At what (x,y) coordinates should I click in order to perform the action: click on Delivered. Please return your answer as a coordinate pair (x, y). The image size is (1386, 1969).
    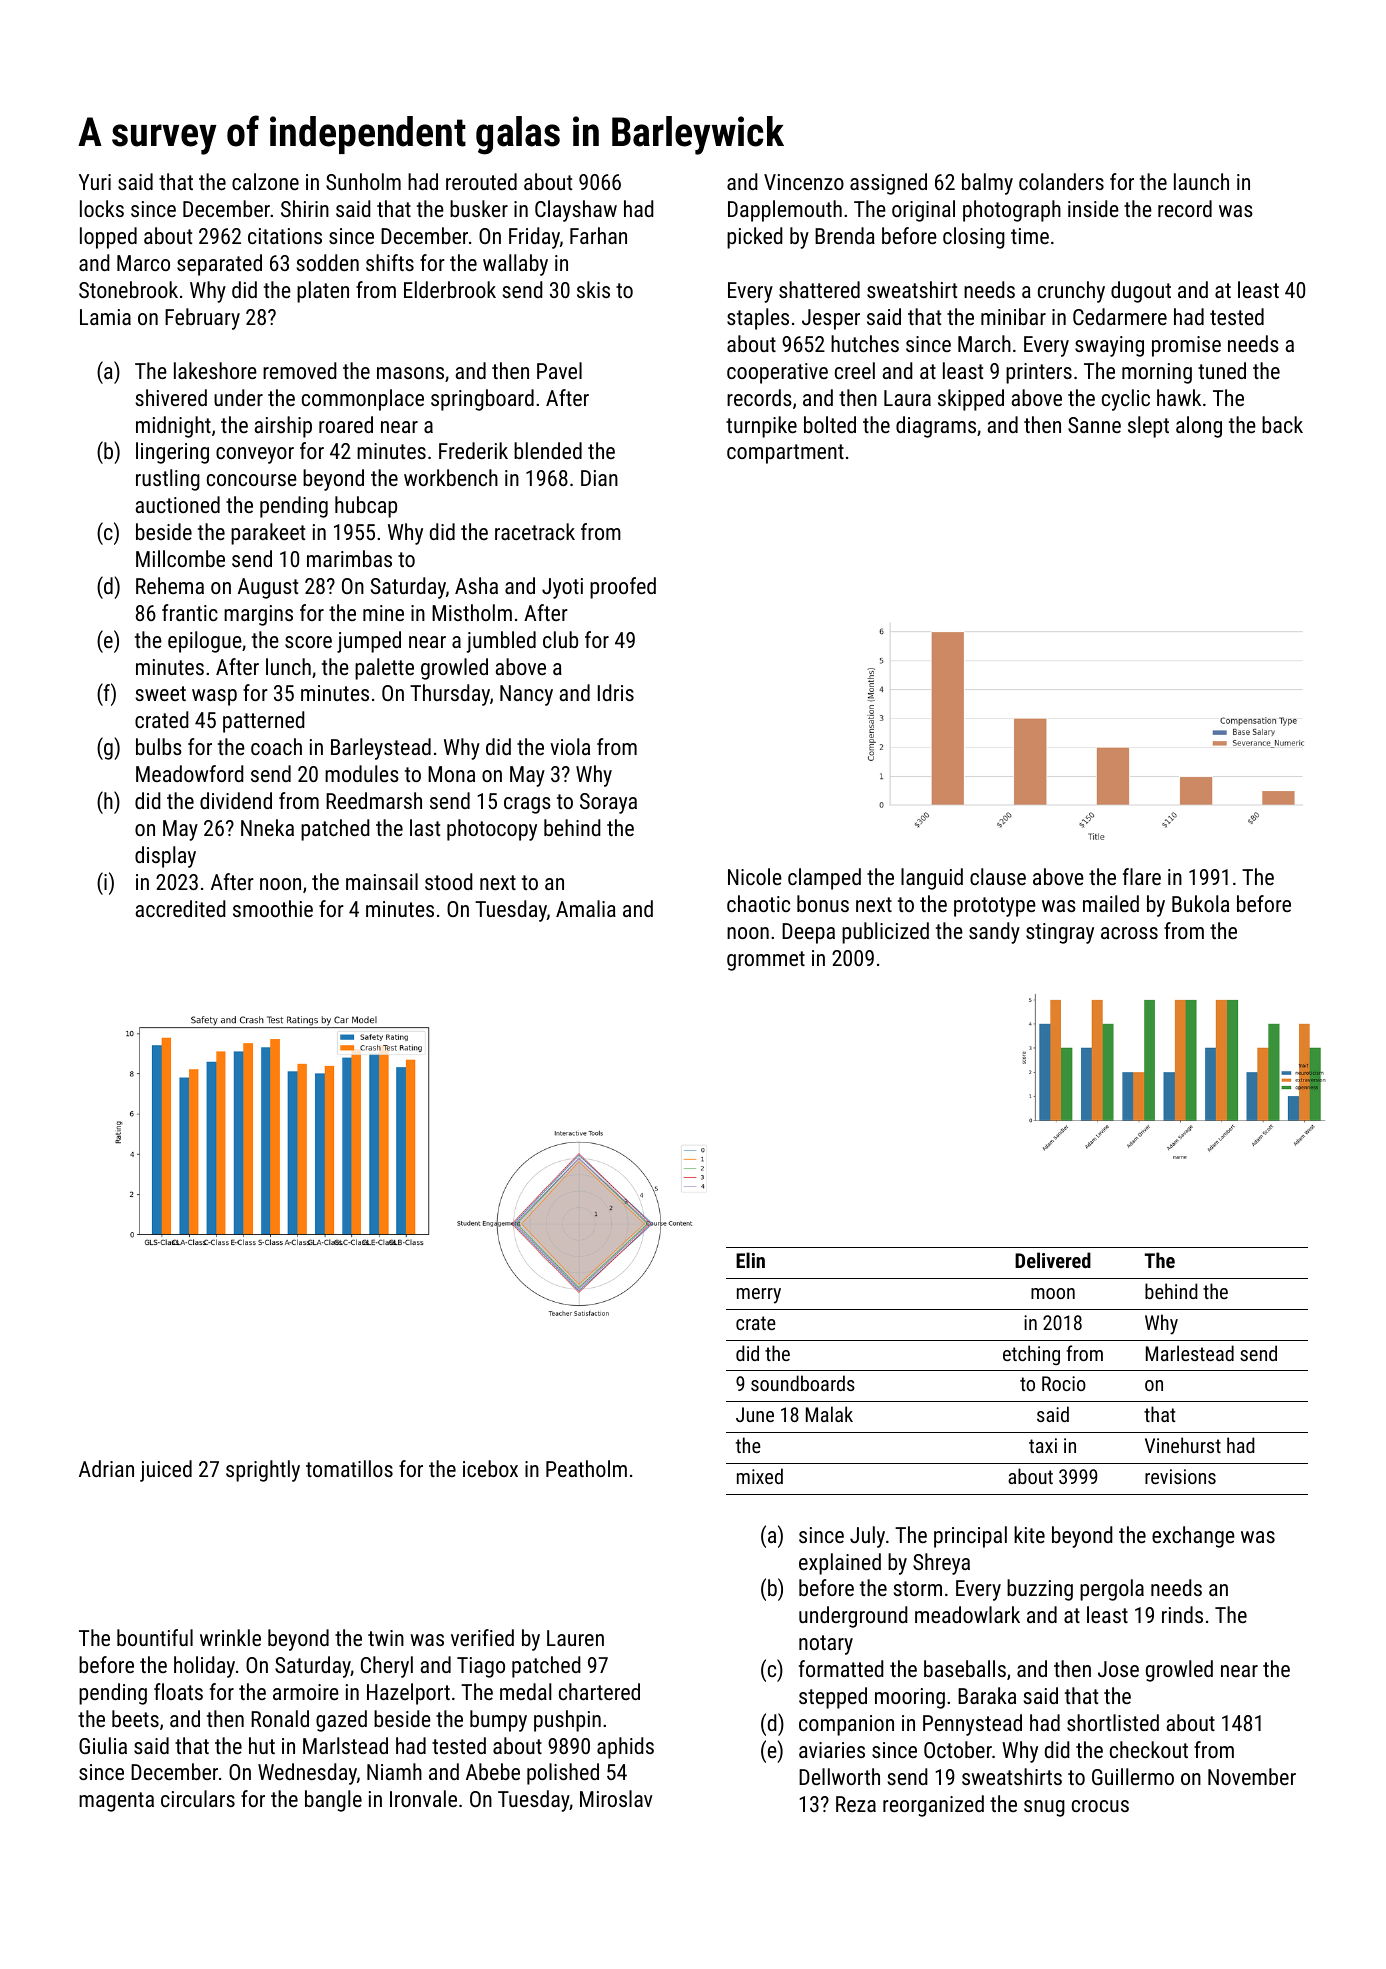
    Looking at the image, I should click on (1053, 1260).
